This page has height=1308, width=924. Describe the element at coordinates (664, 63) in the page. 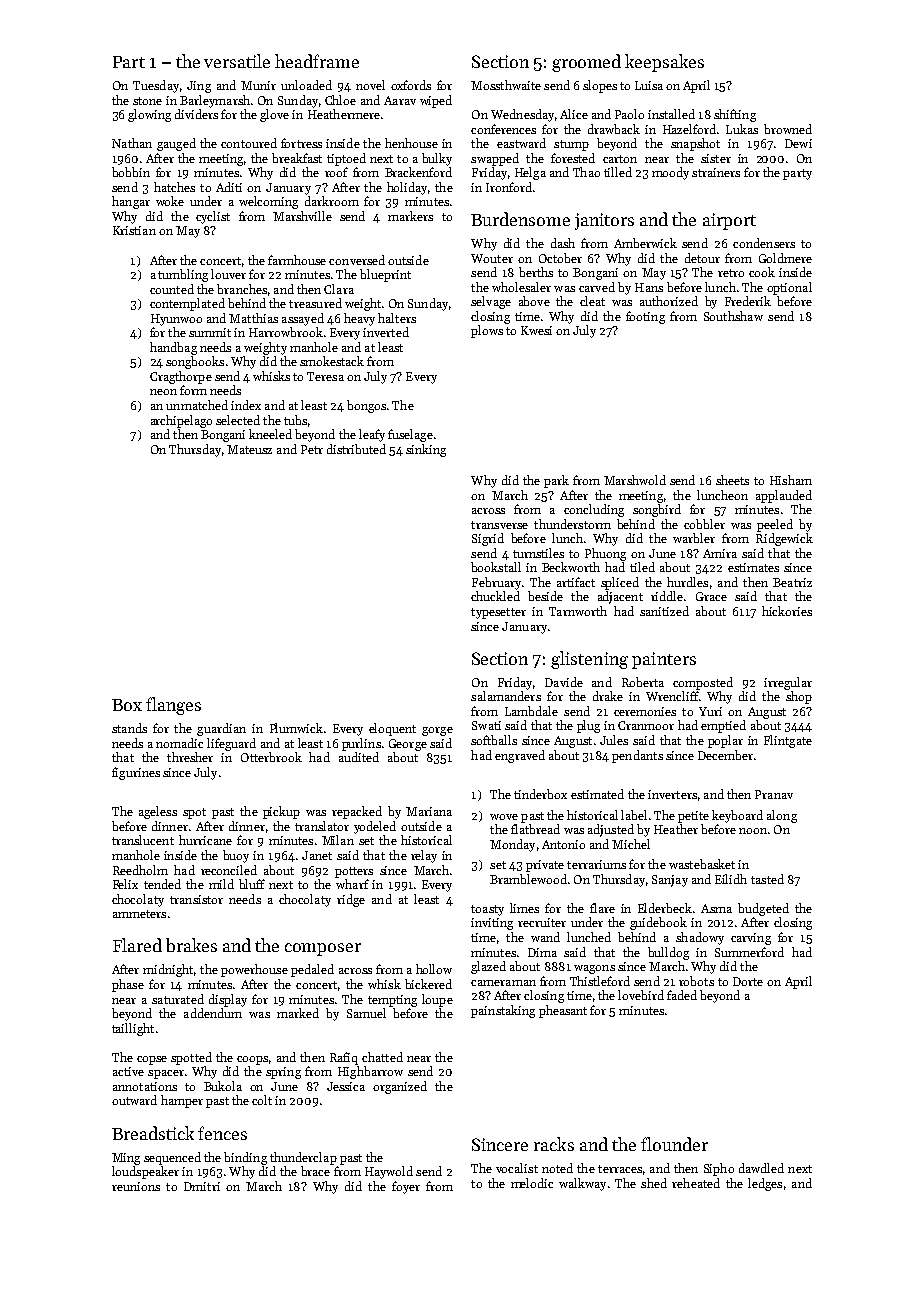

I see `keepsakes` at that location.
